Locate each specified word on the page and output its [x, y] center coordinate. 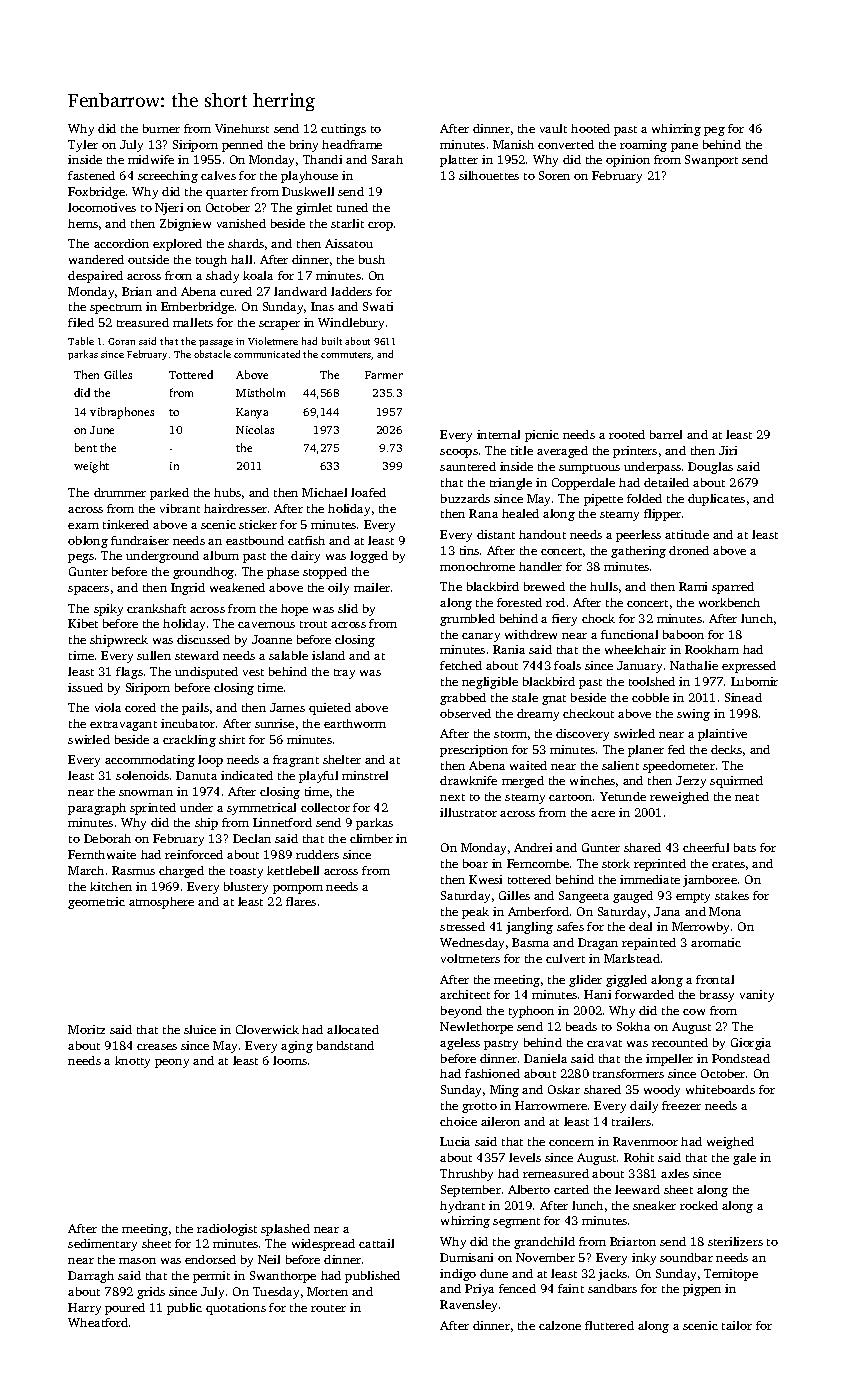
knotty [132, 1062]
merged [523, 782]
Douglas [710, 468]
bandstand [345, 1045]
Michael [324, 492]
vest [253, 672]
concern [571, 1143]
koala [258, 275]
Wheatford [98, 1322]
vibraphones [122, 413]
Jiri [728, 450]
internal [498, 434]
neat [747, 797]
